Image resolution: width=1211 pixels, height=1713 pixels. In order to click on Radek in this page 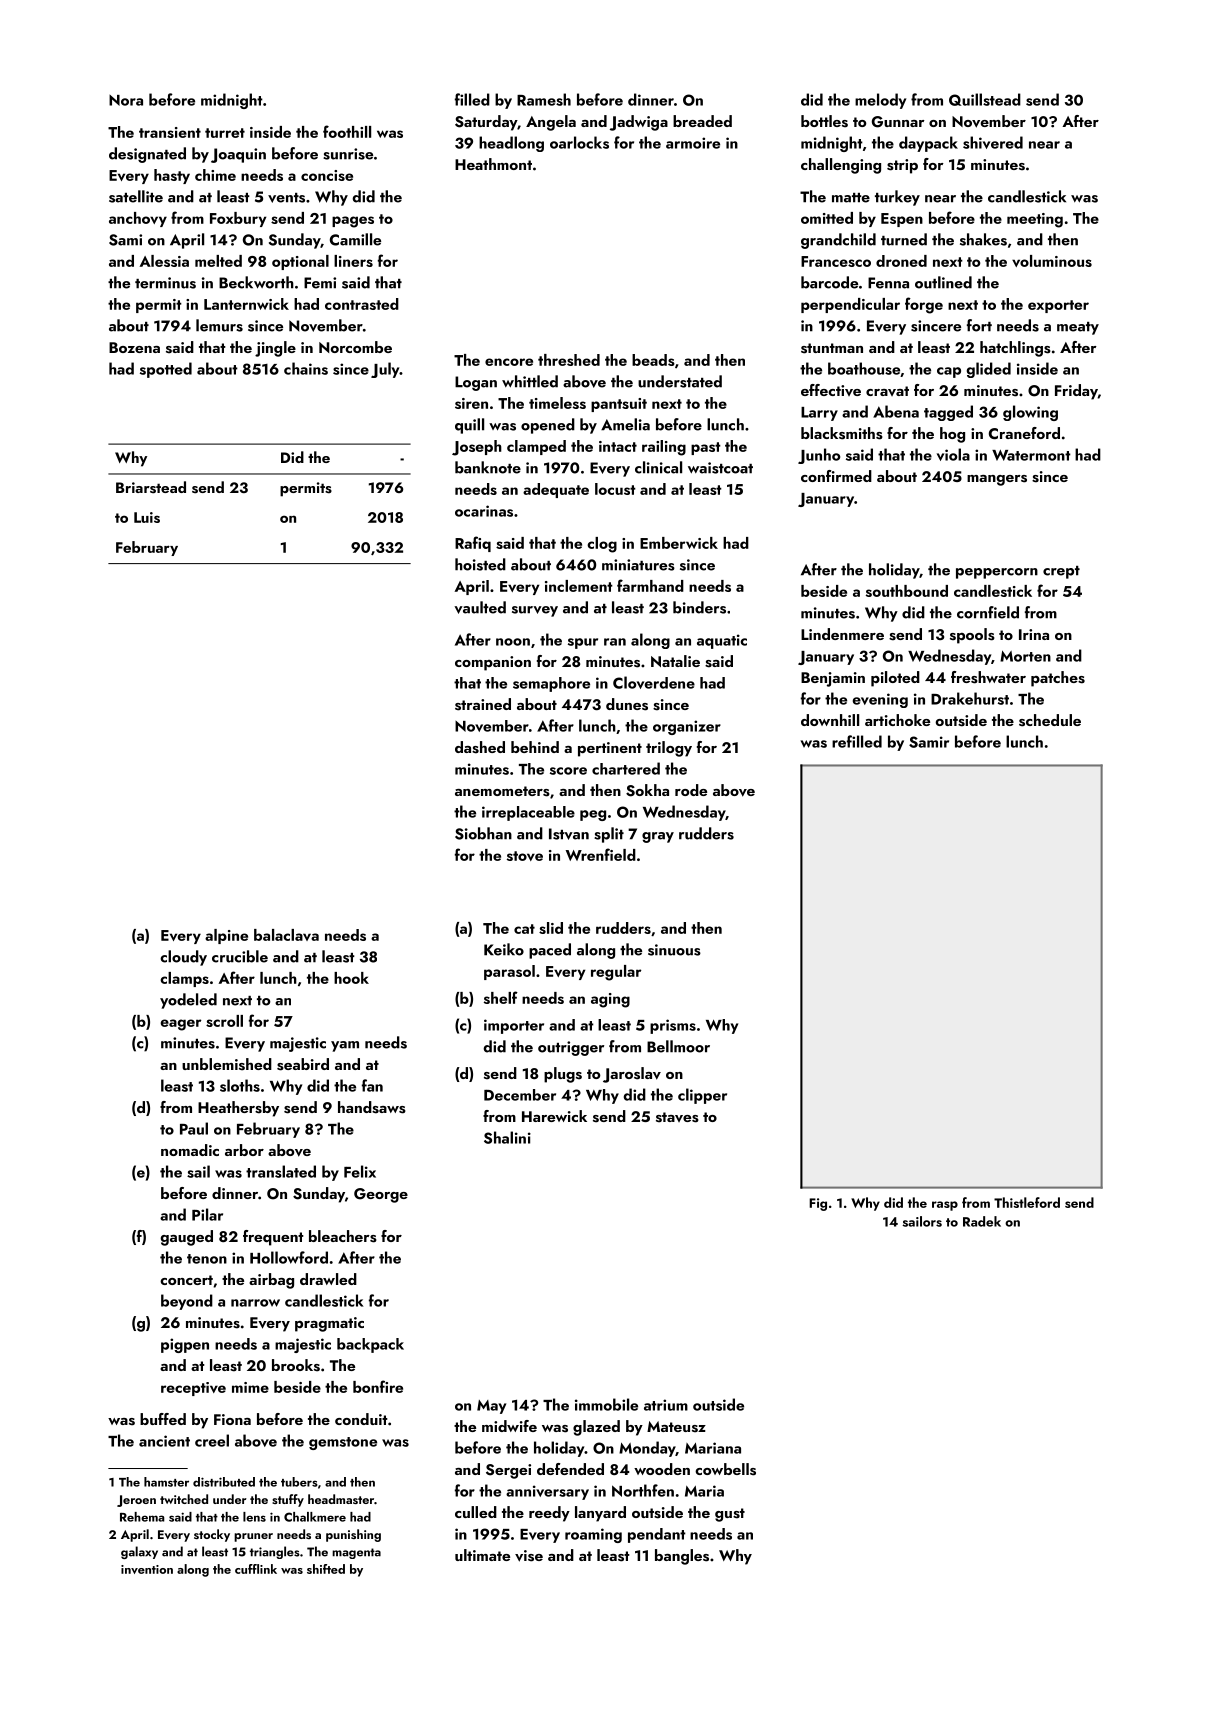, I will do `click(982, 1221)`.
